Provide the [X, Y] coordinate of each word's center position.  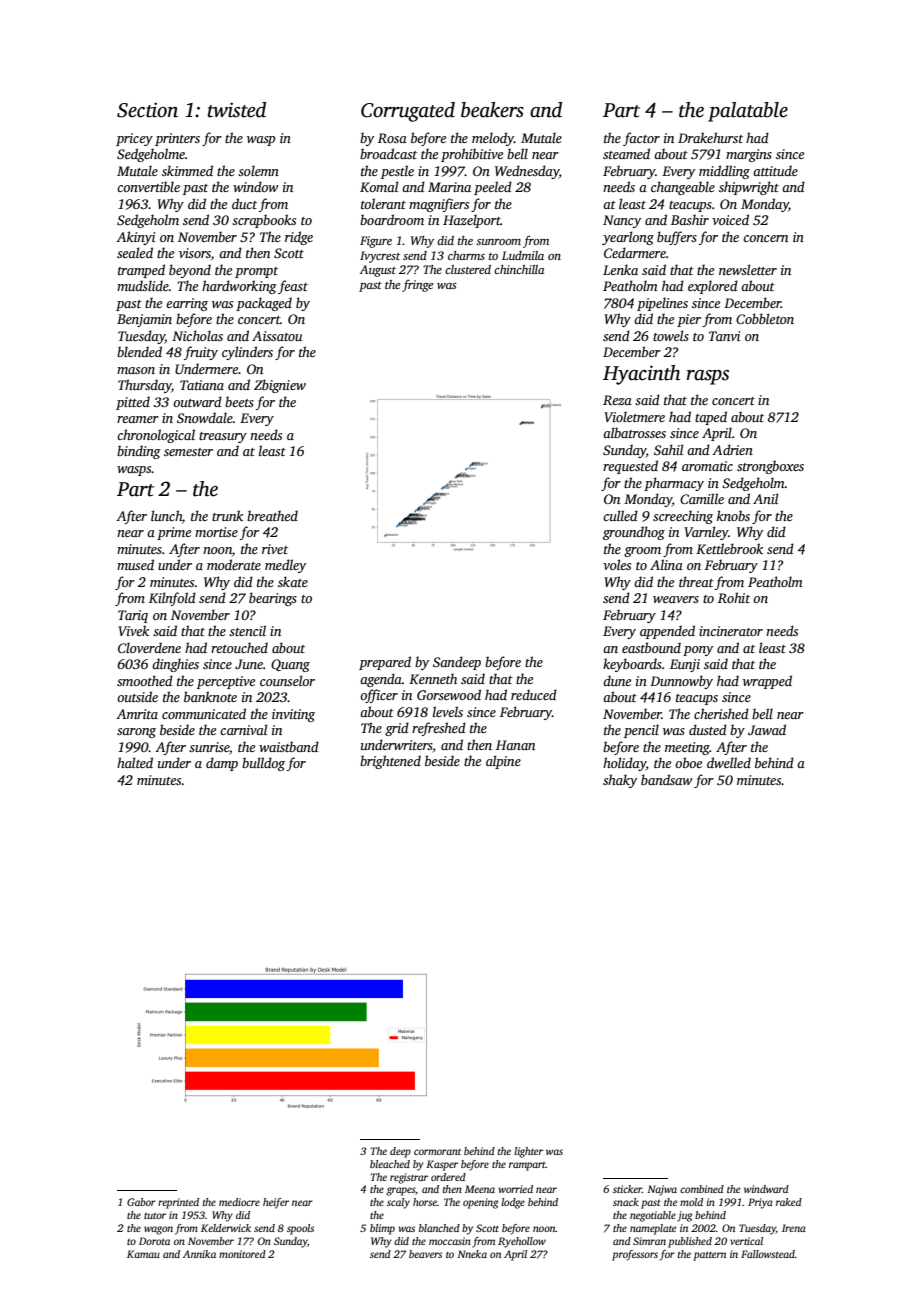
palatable [748, 112]
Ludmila [523, 255]
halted [135, 762]
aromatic [707, 466]
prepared [385, 663]
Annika [199, 1254]
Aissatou [277, 336]
